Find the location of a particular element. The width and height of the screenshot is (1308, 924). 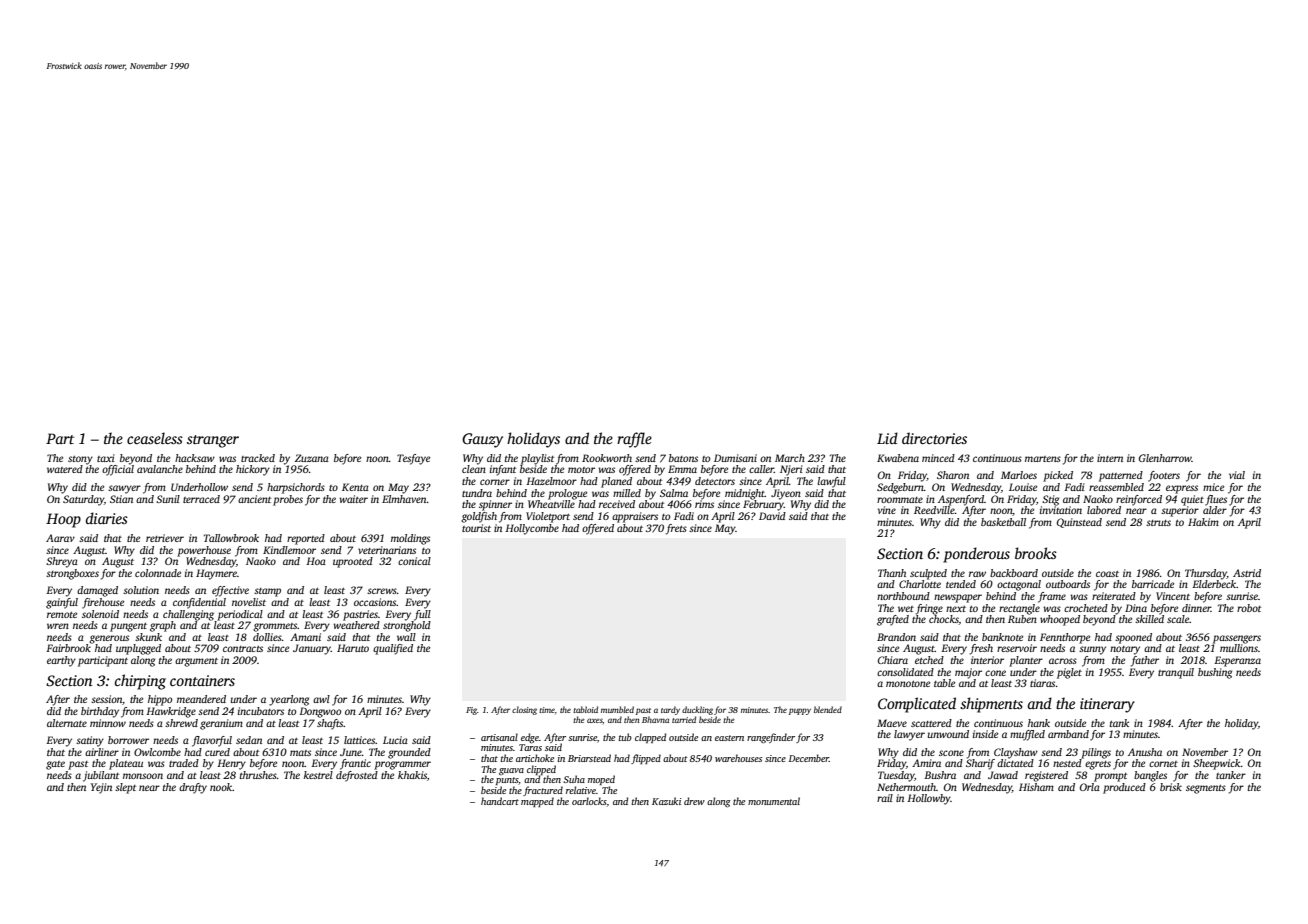

raffle is located at coordinates (634, 440).
